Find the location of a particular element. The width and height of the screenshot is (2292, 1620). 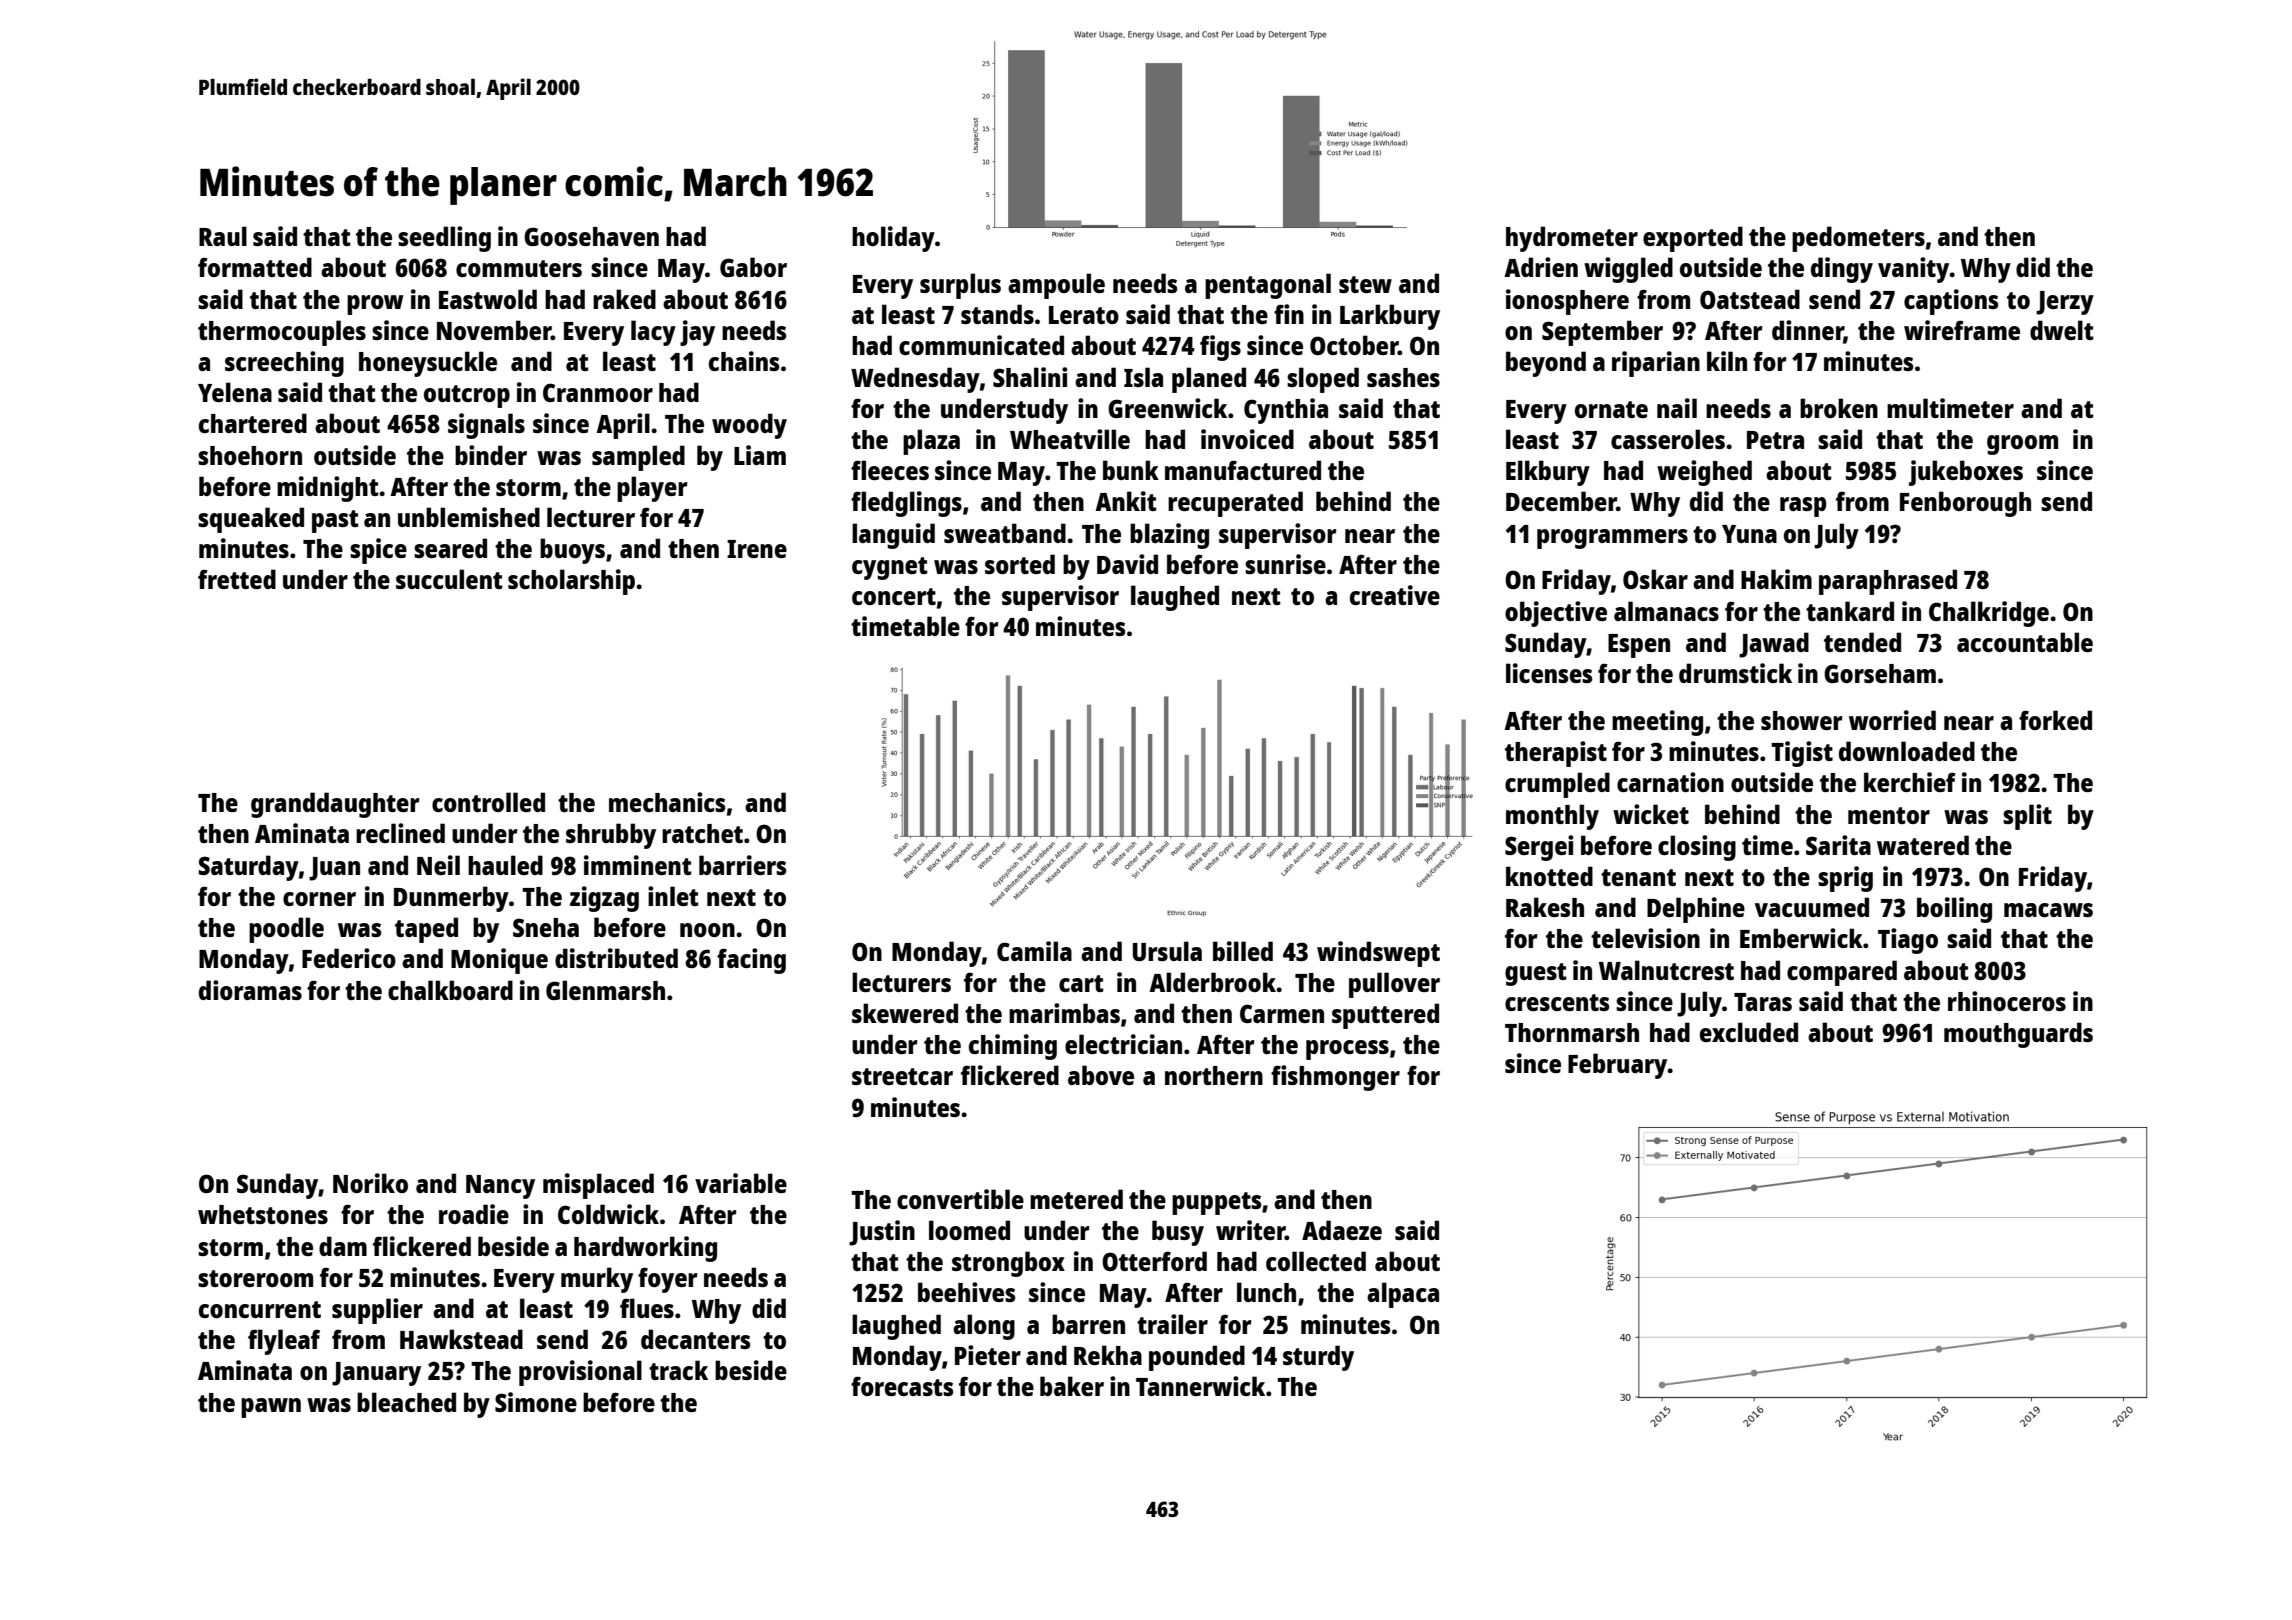

concert is located at coordinates (894, 596).
